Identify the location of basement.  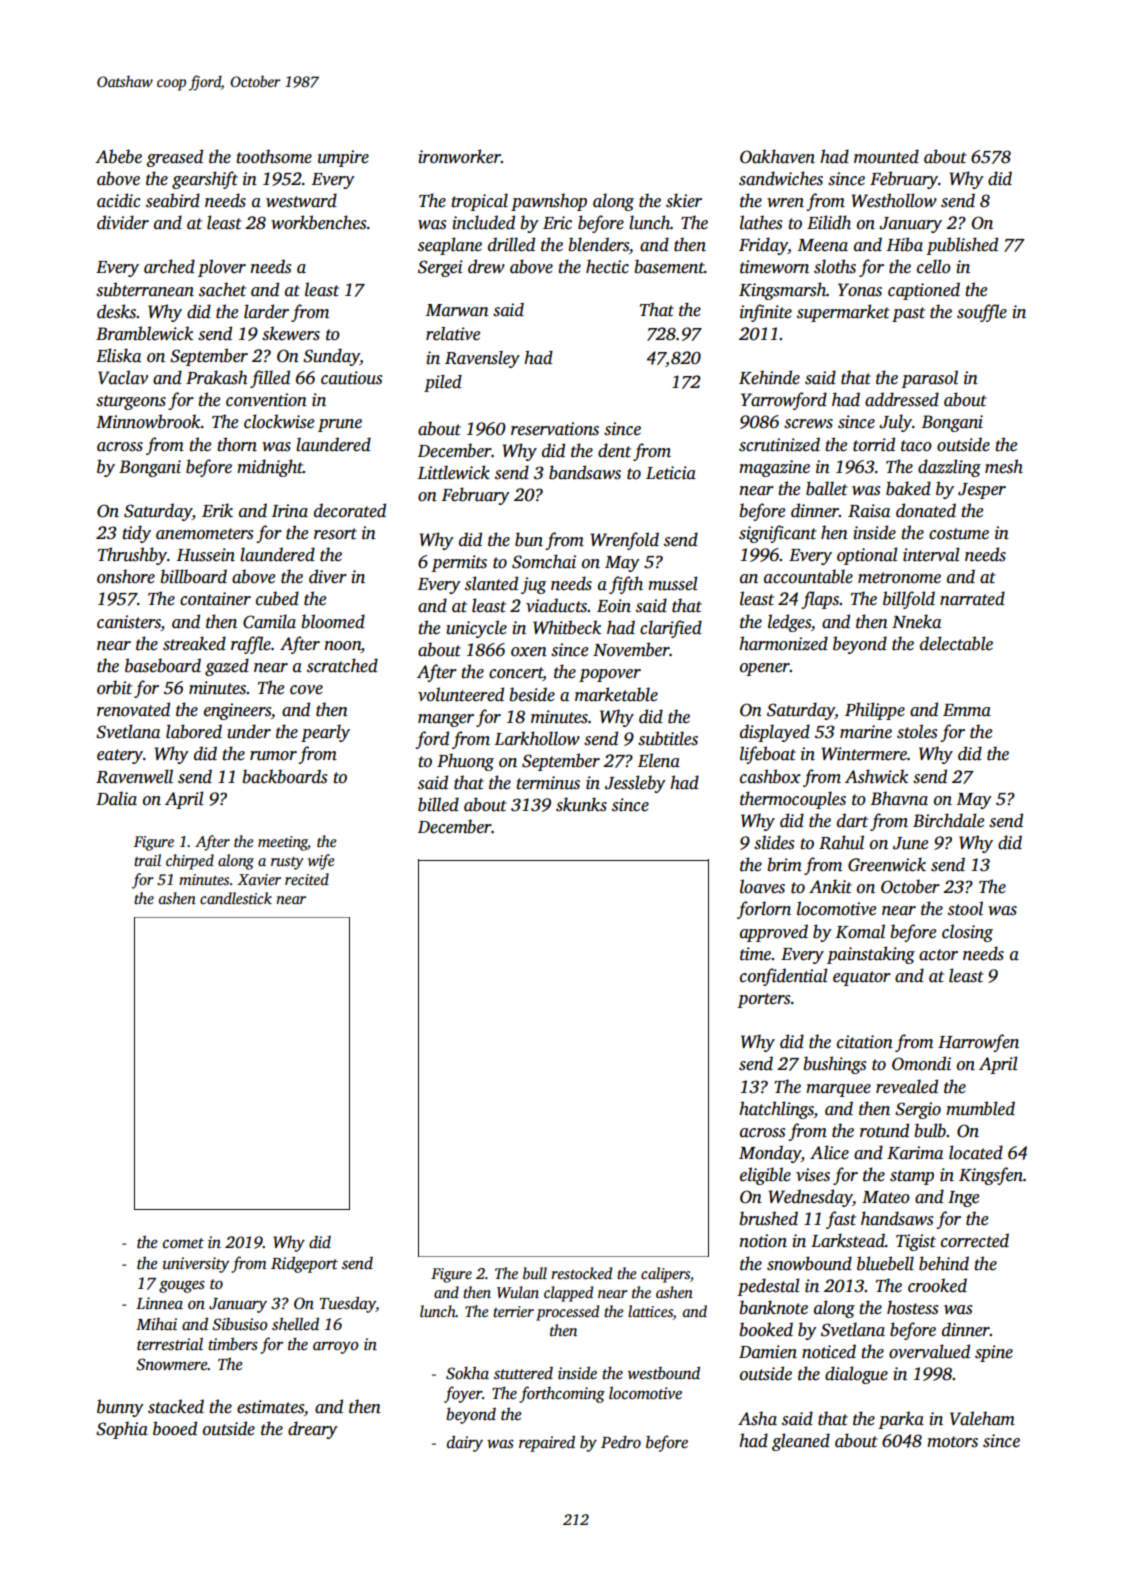
(669, 266).
